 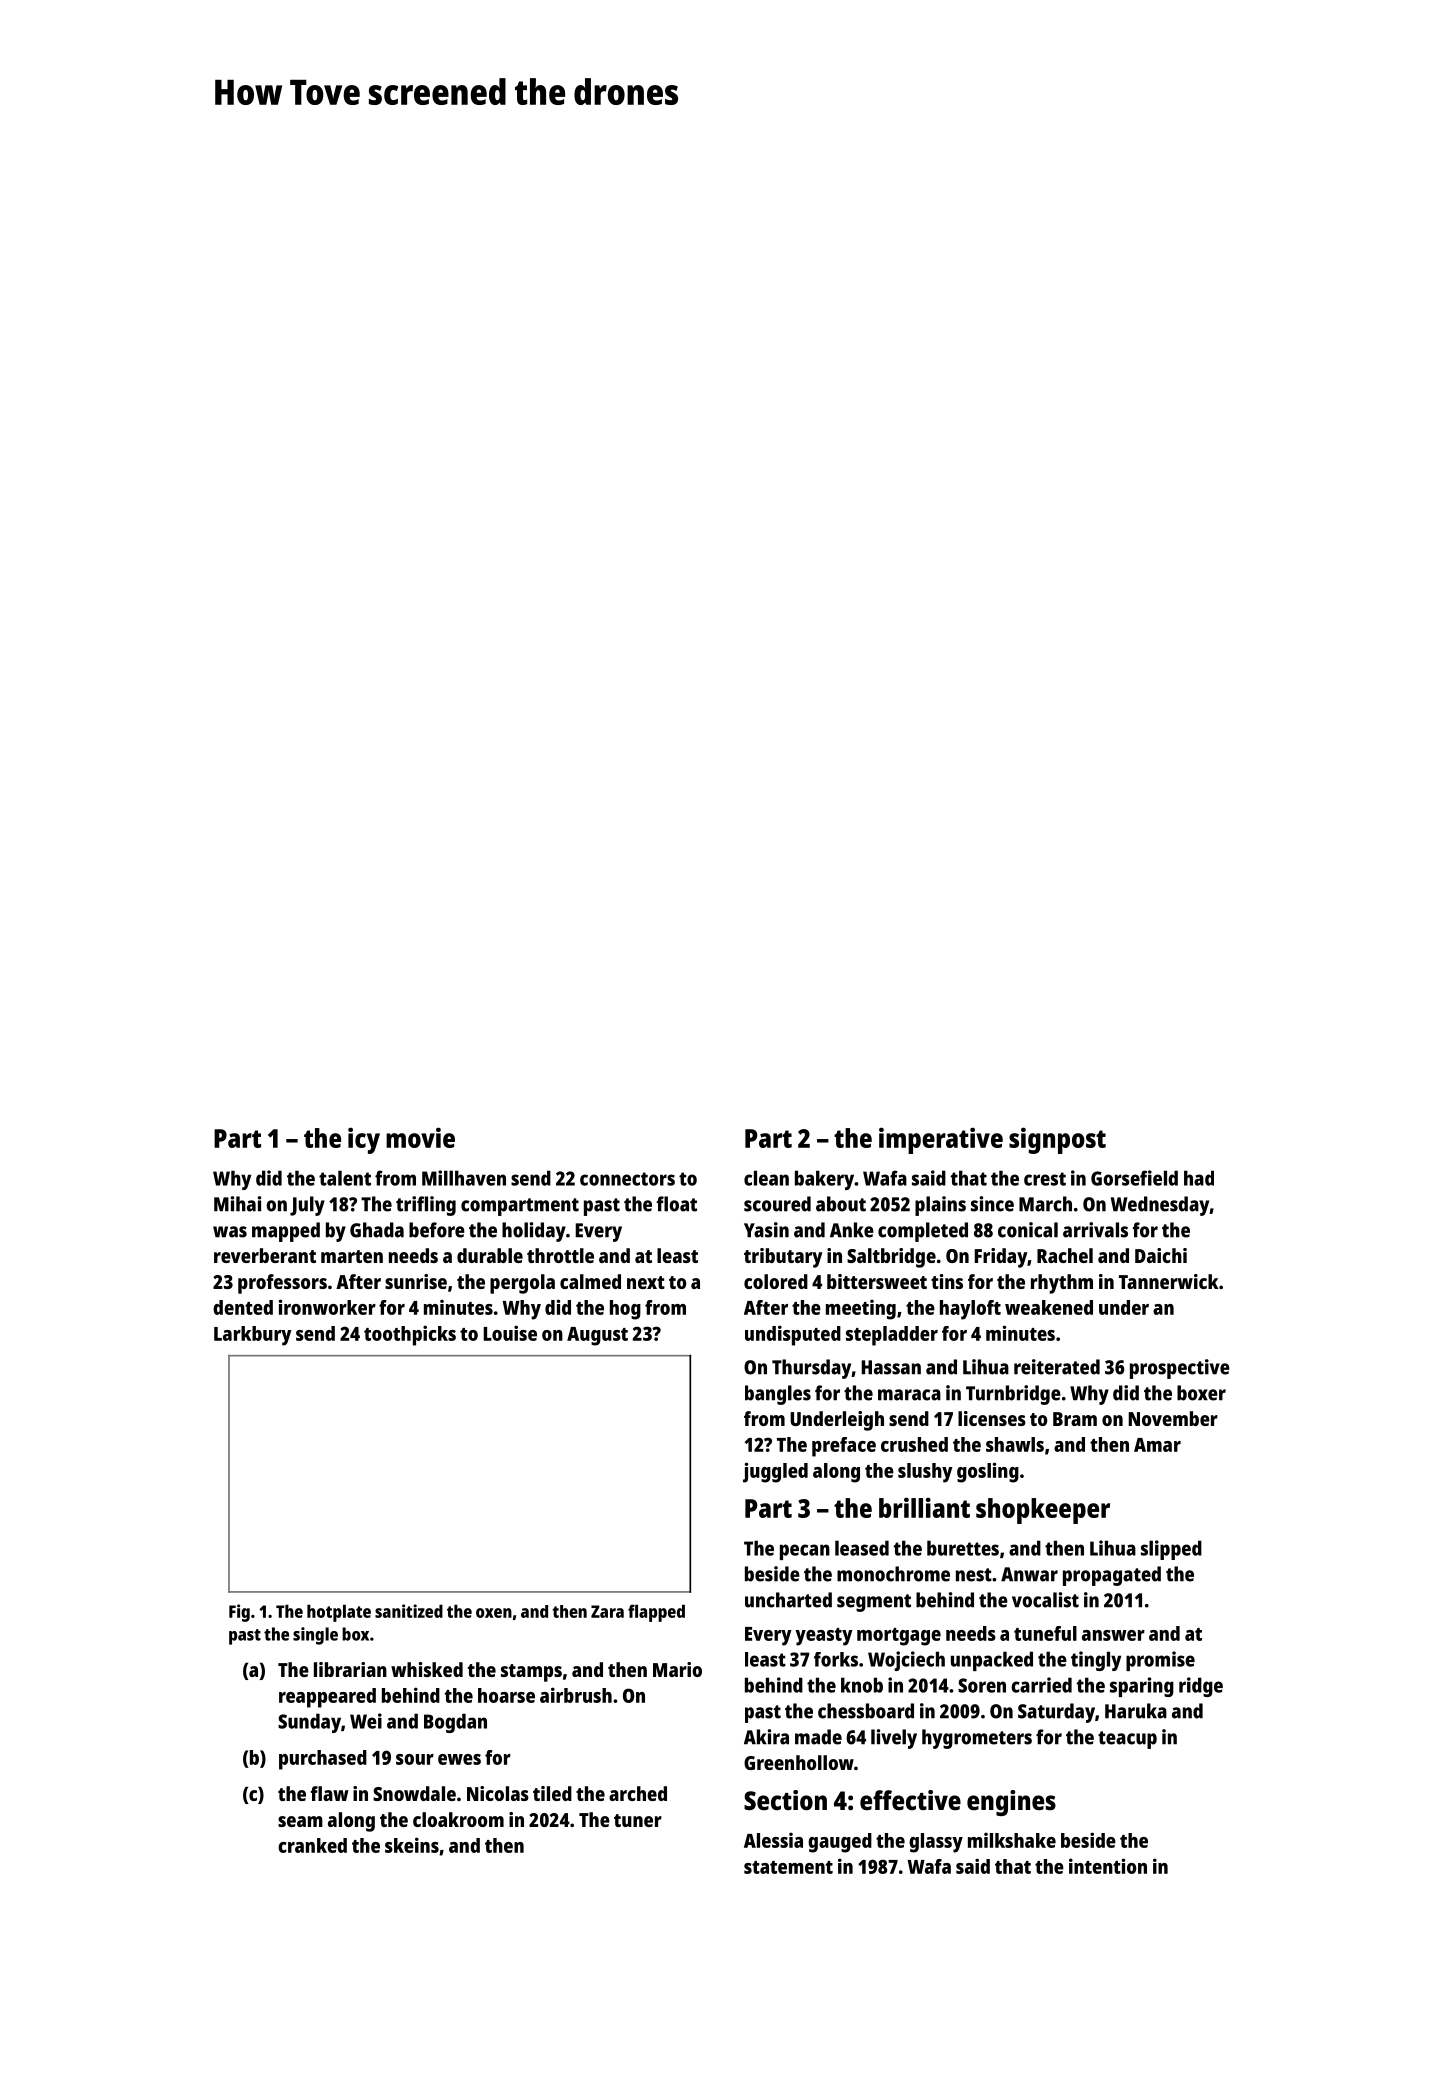 I want to click on made, so click(x=818, y=1737).
